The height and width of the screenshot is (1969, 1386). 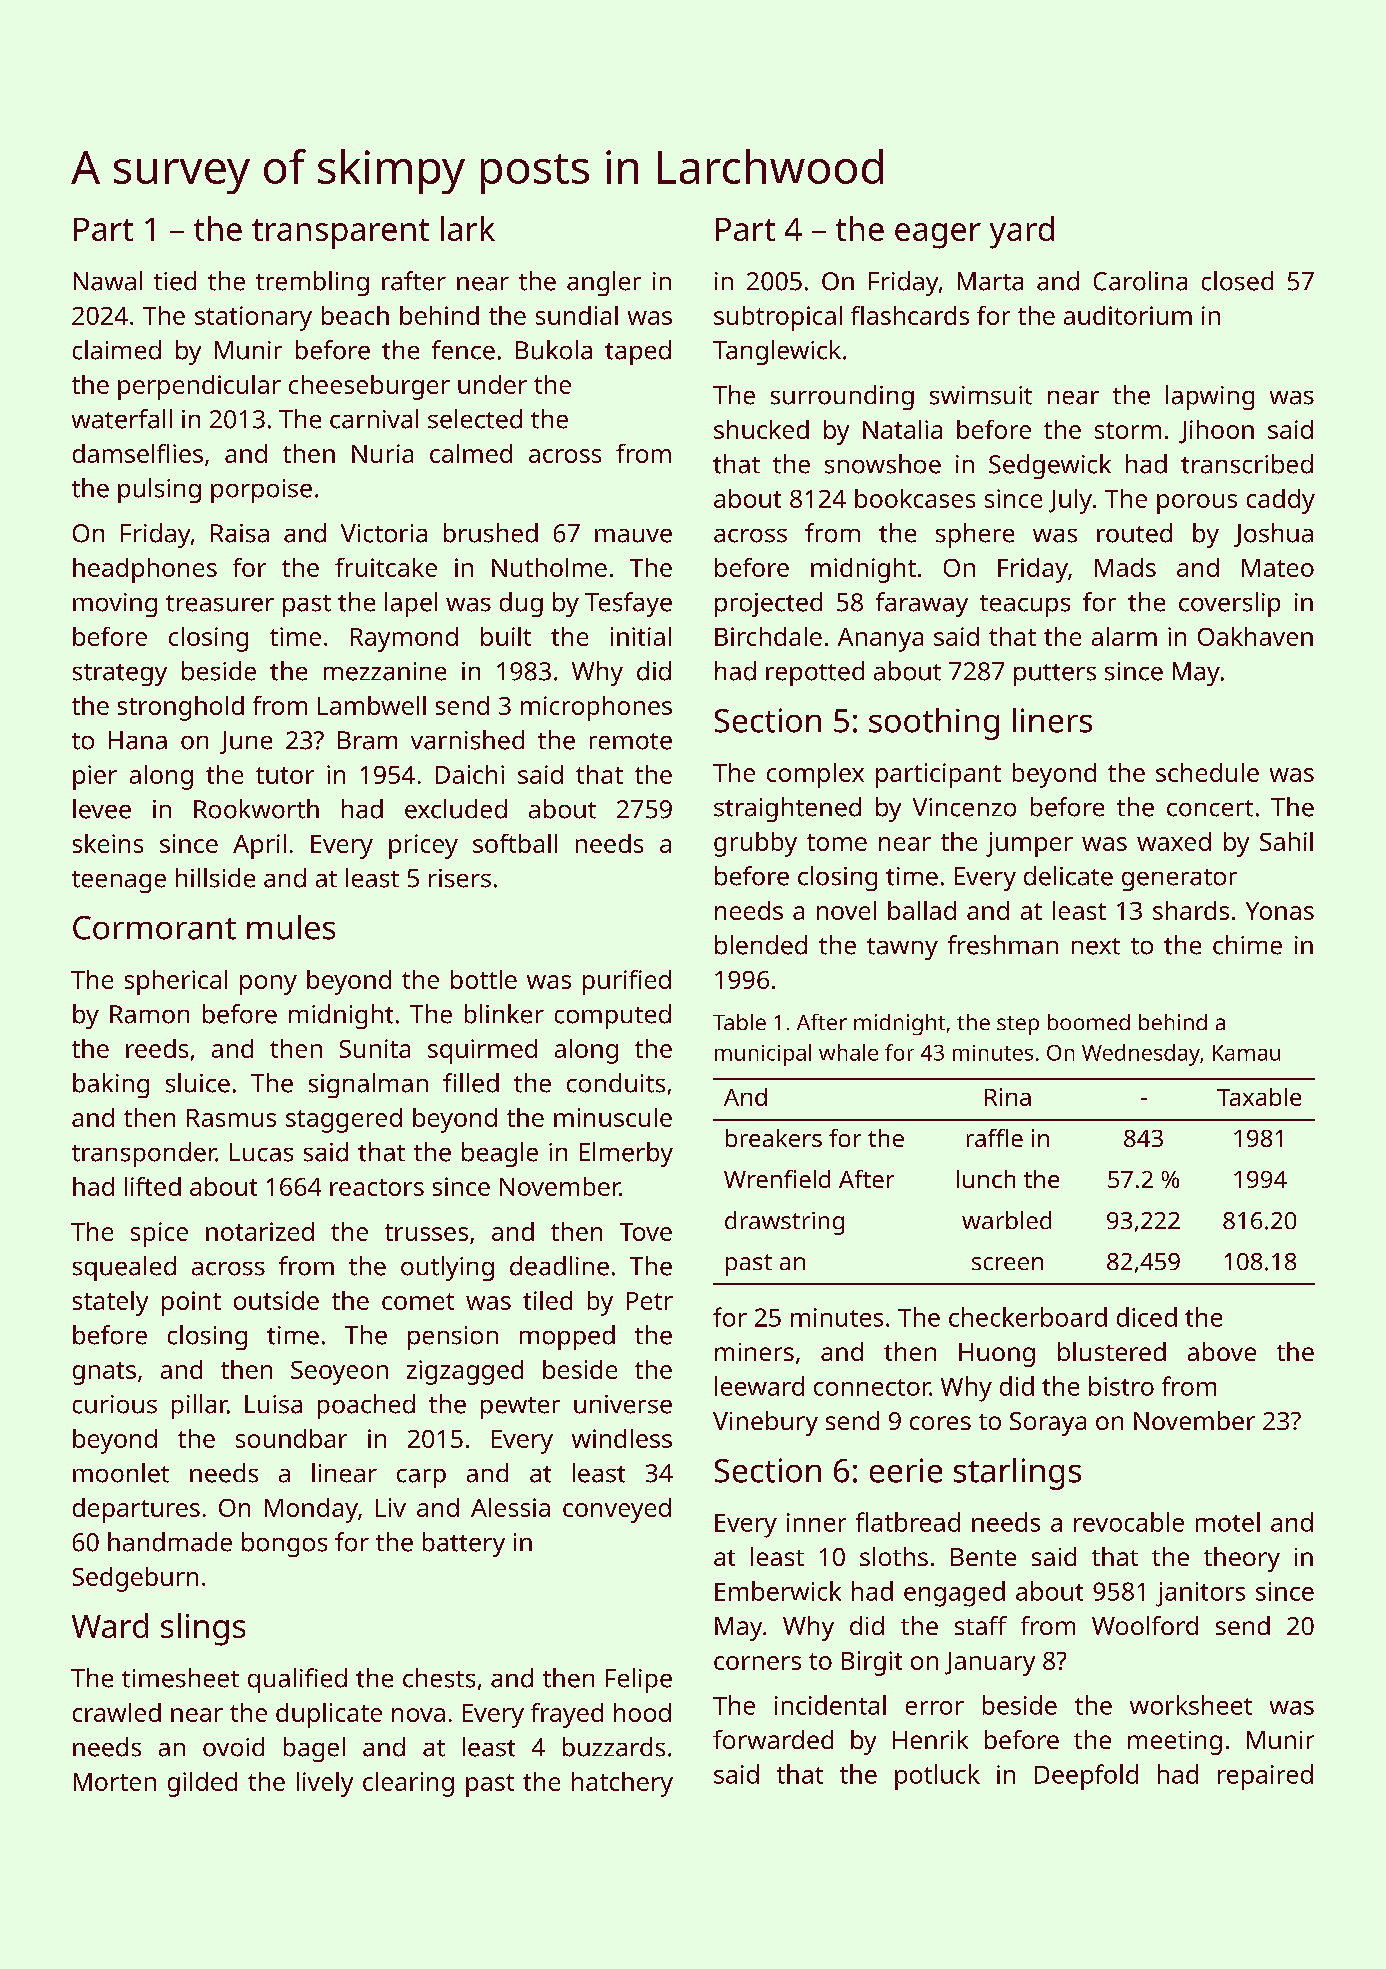 What do you see at coordinates (115, 1782) in the screenshot?
I see `Morten` at bounding box center [115, 1782].
